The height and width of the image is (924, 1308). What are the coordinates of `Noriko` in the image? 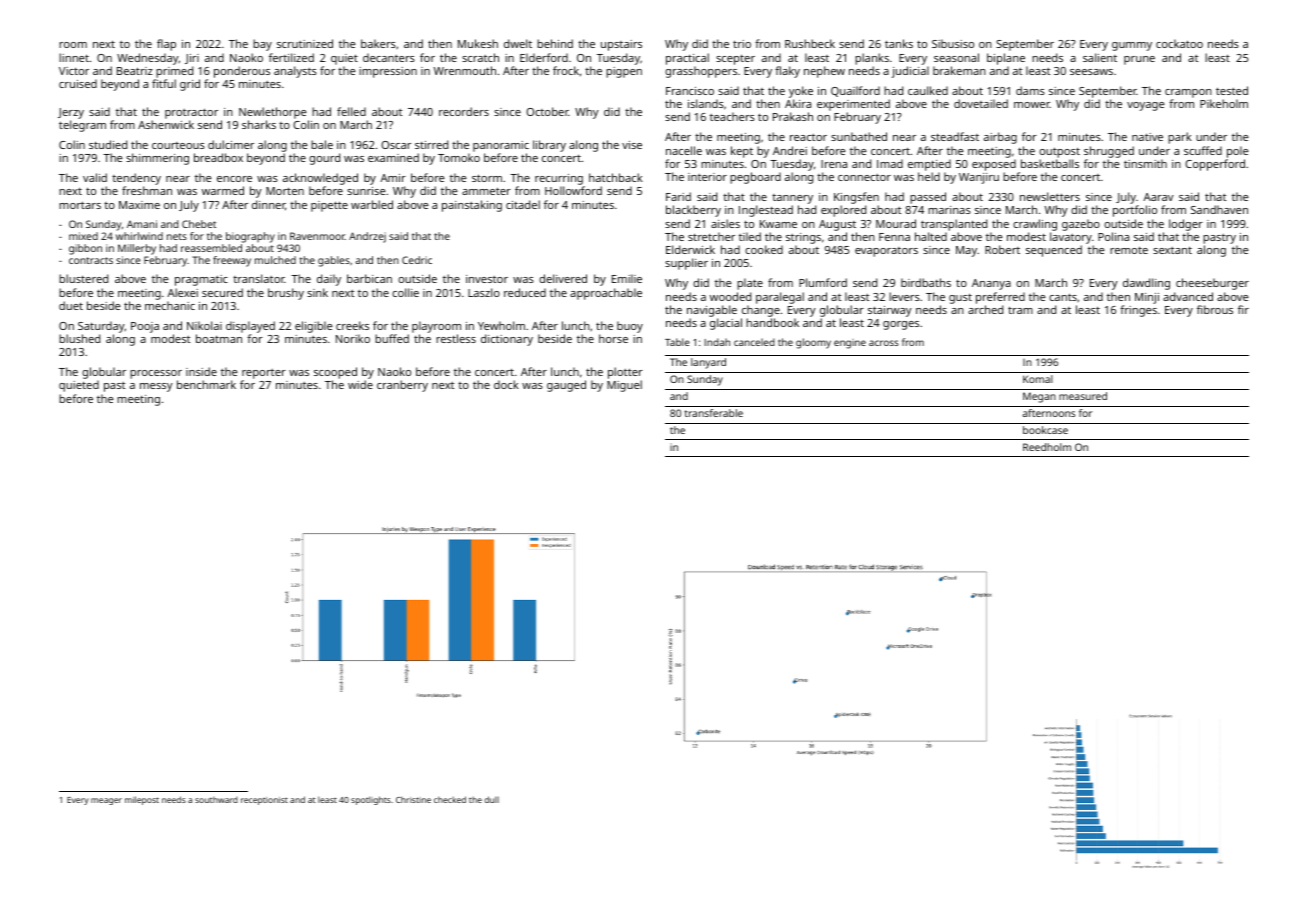 It's located at (353, 338).
